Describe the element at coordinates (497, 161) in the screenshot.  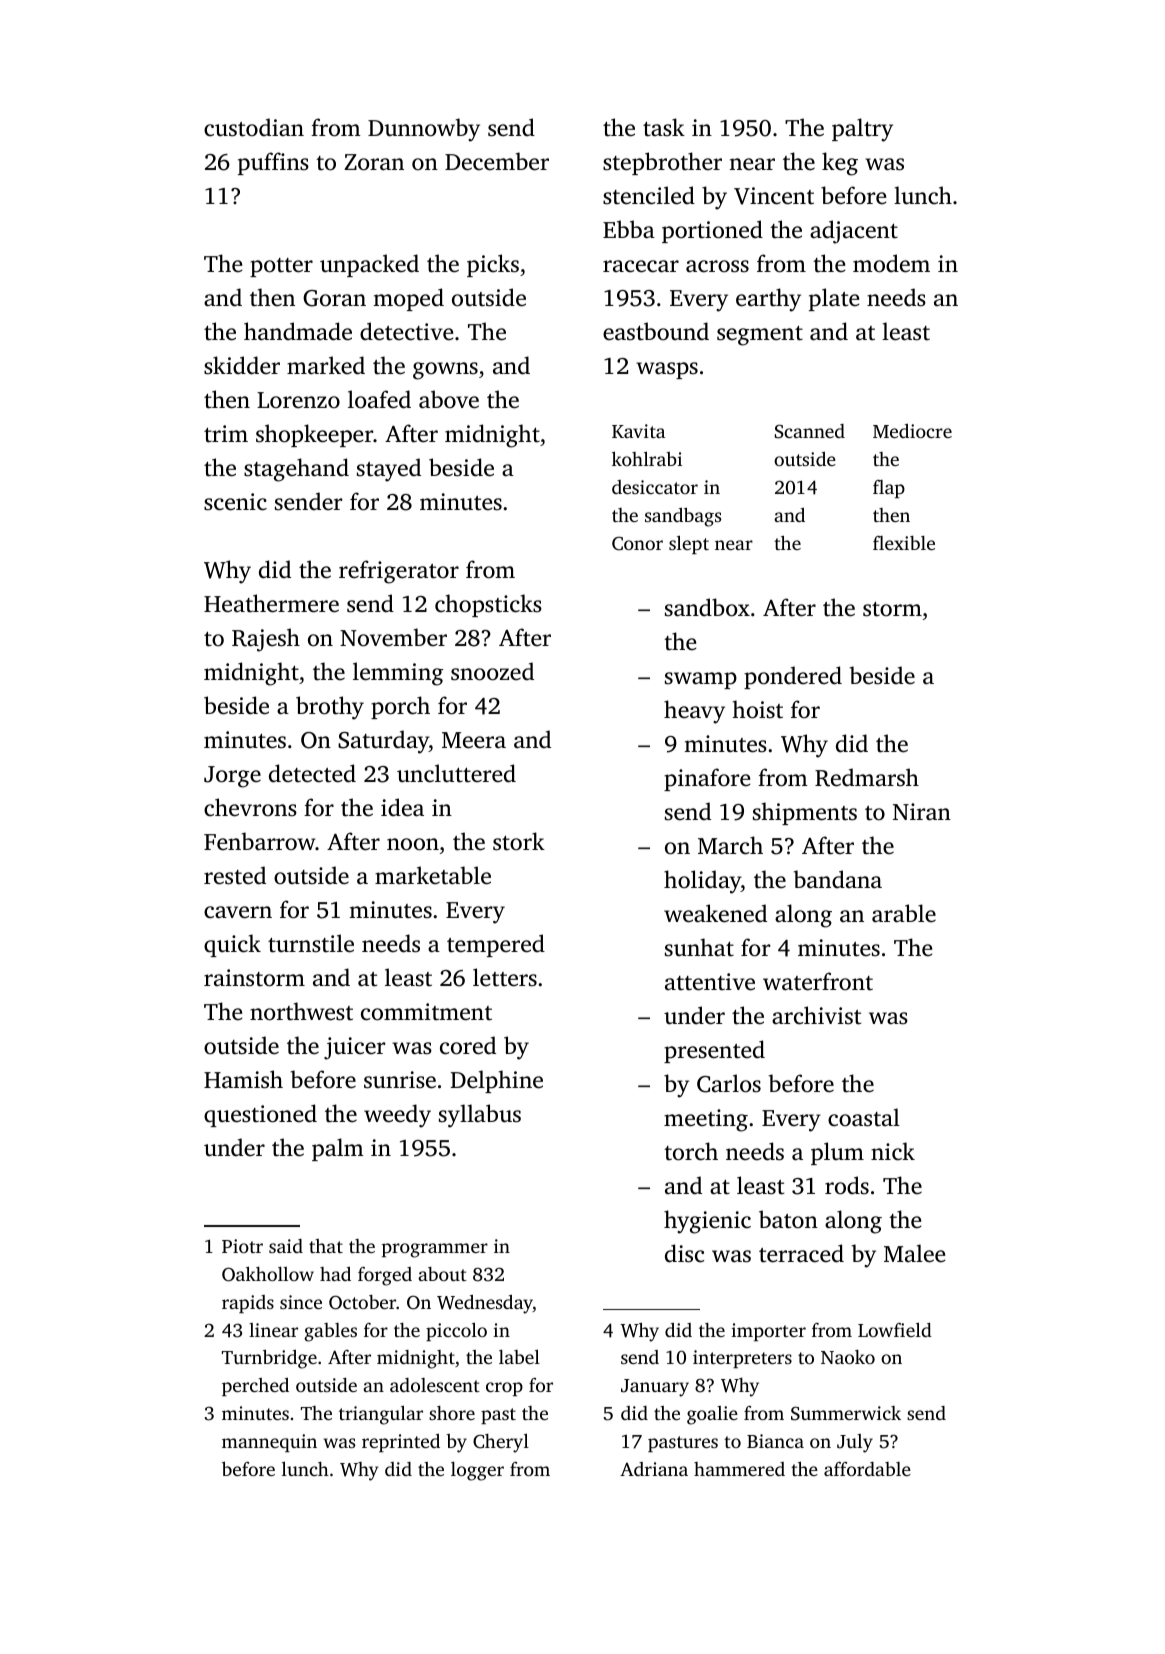
I see `December` at that location.
